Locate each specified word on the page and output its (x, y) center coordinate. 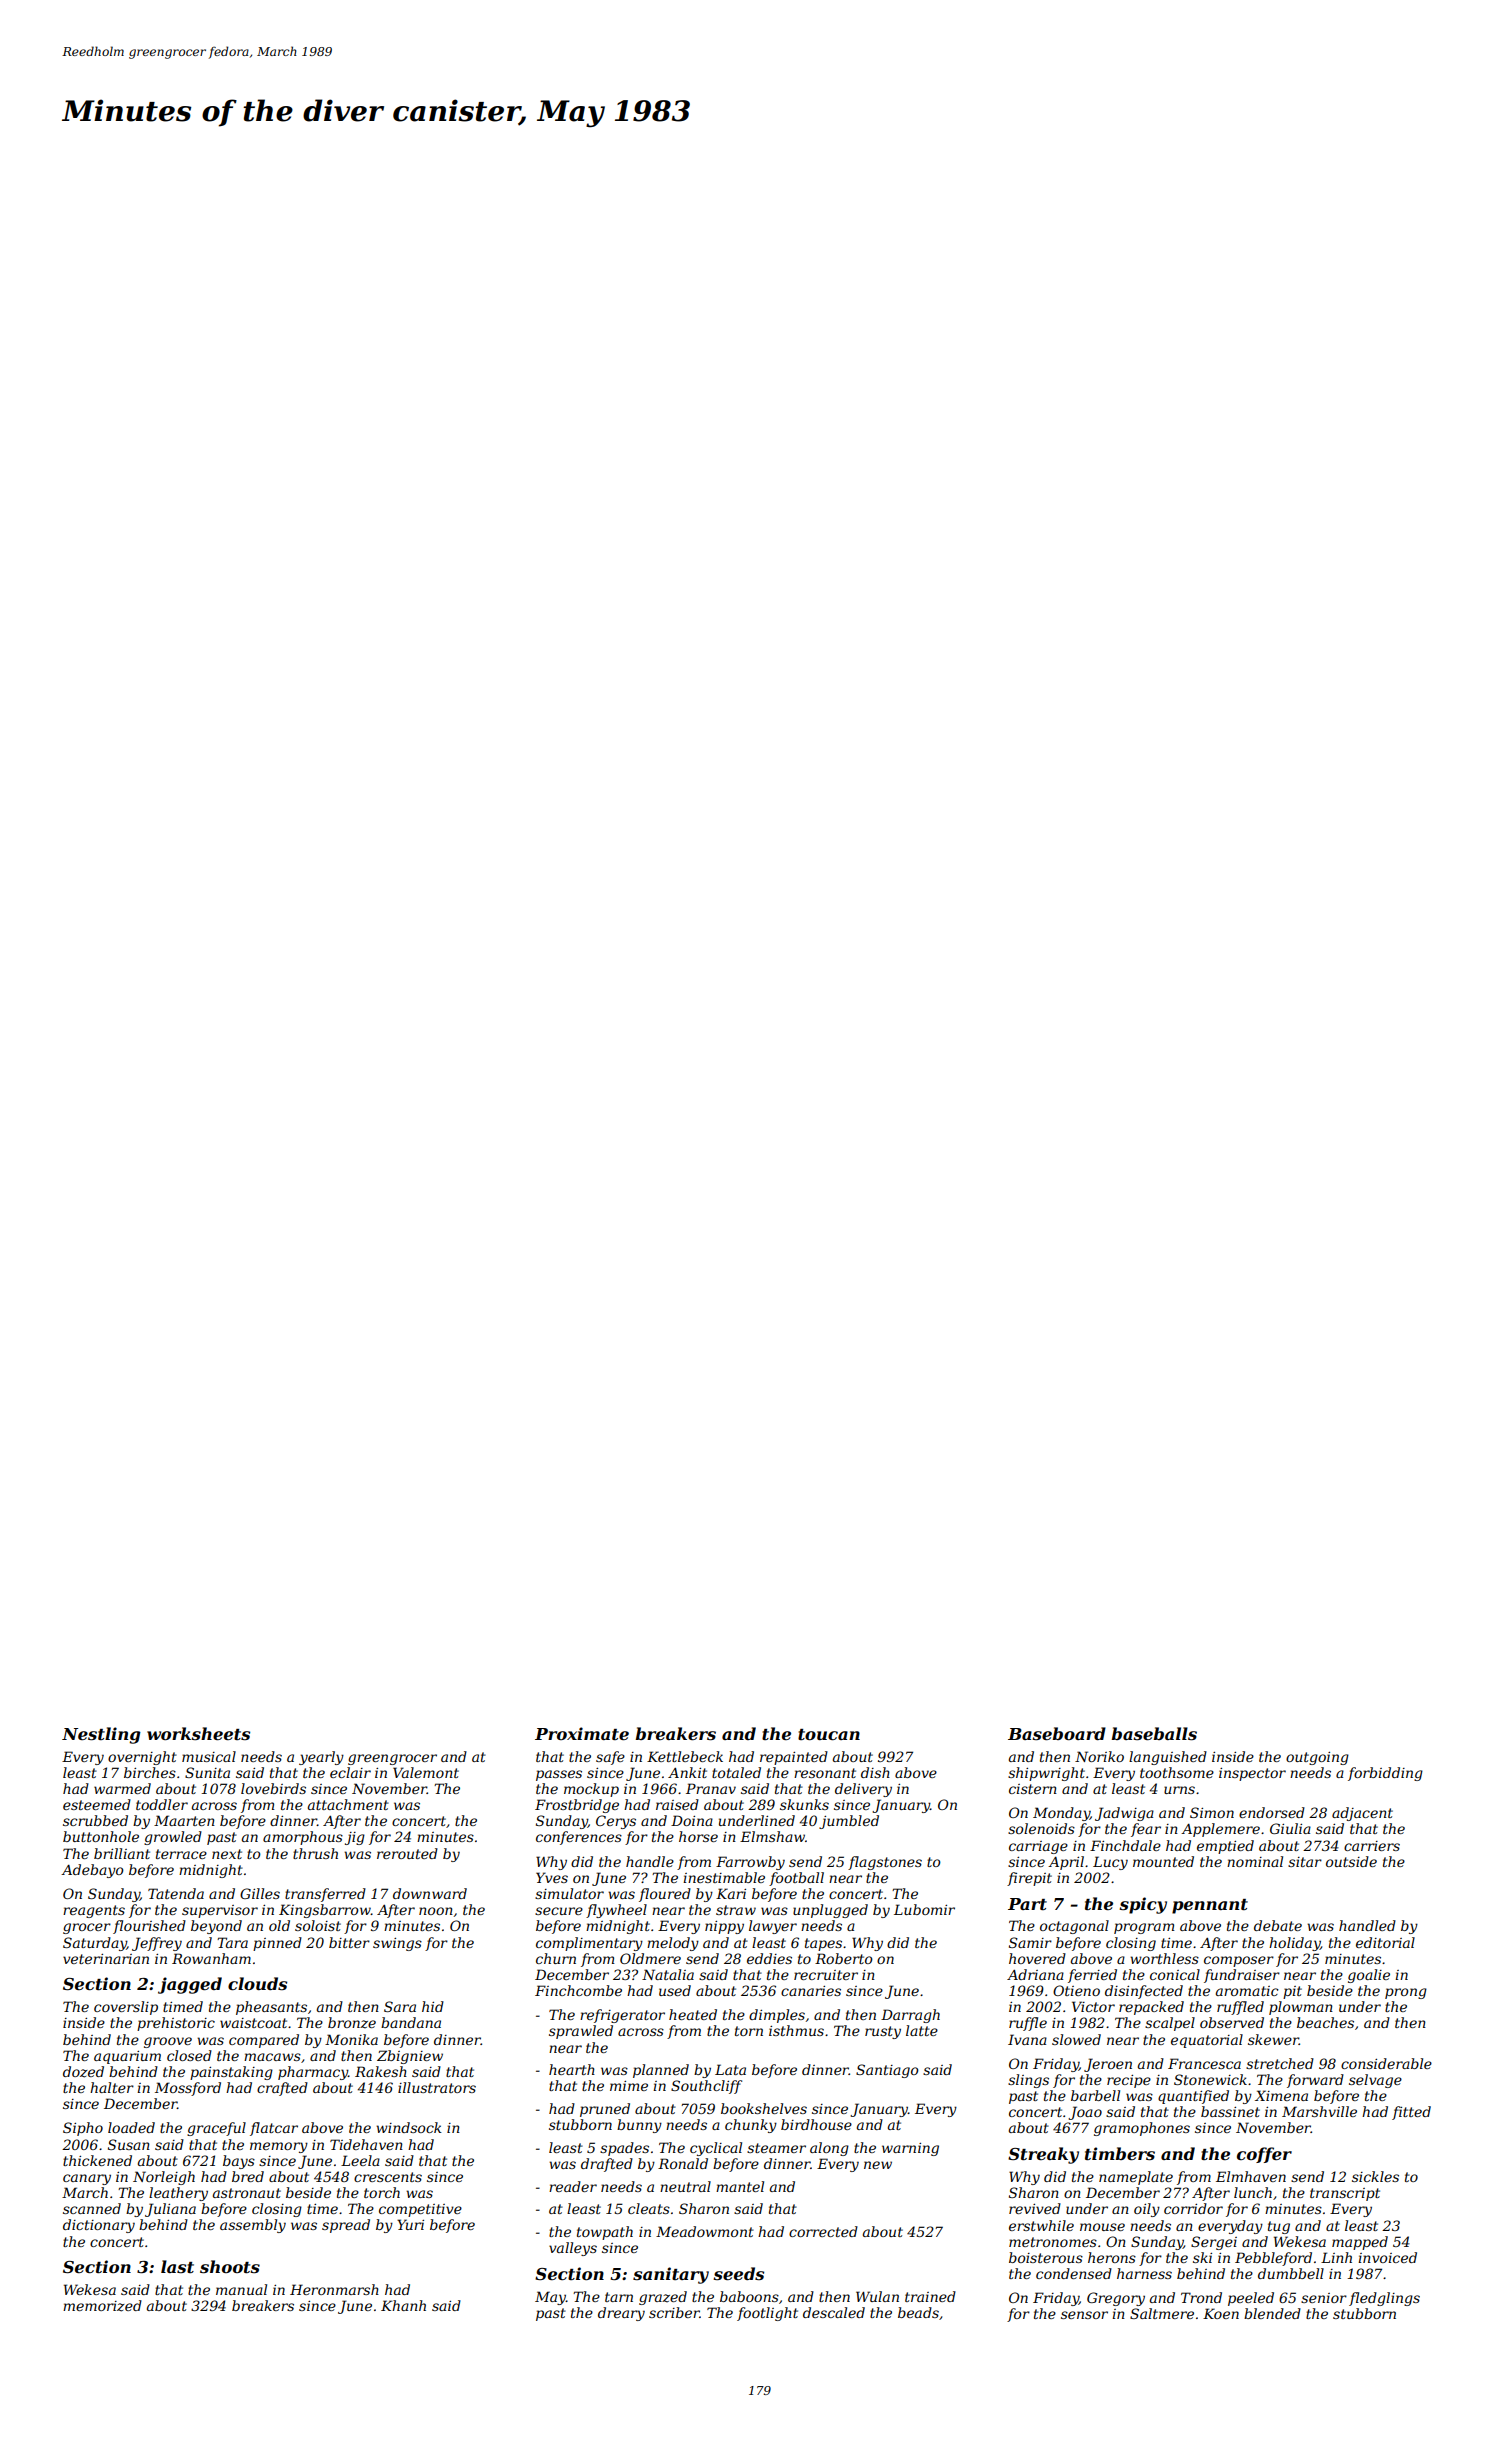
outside (1351, 1861)
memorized (102, 2306)
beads (918, 2312)
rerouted (407, 1853)
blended (1272, 2313)
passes (559, 1775)
